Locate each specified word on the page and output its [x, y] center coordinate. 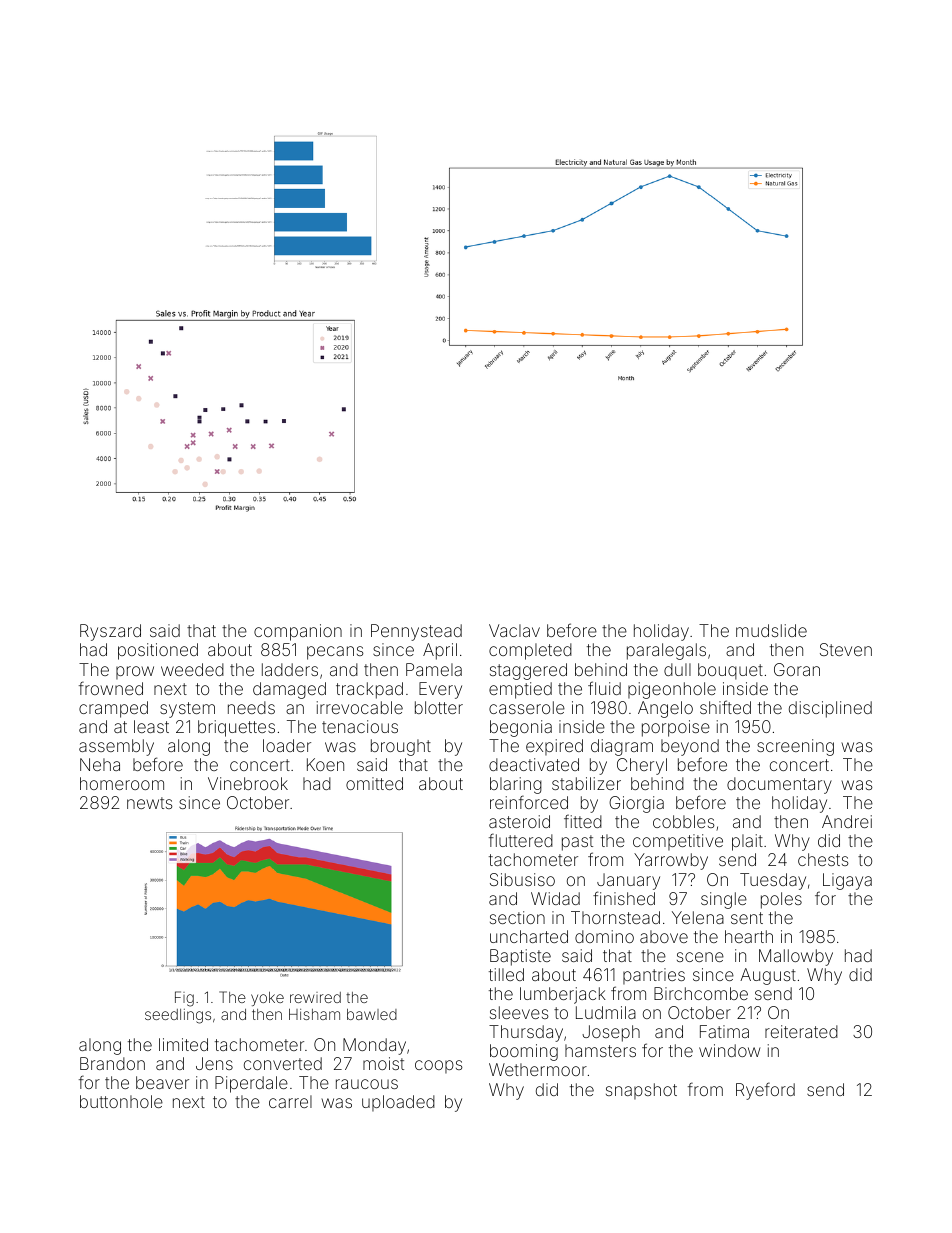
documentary [779, 785]
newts [150, 803]
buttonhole [121, 1101]
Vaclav [514, 630]
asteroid [519, 821]
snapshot [641, 1091]
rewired [315, 997]
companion [298, 632]
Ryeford [765, 1091]
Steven [846, 649]
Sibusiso [522, 879]
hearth [749, 936]
